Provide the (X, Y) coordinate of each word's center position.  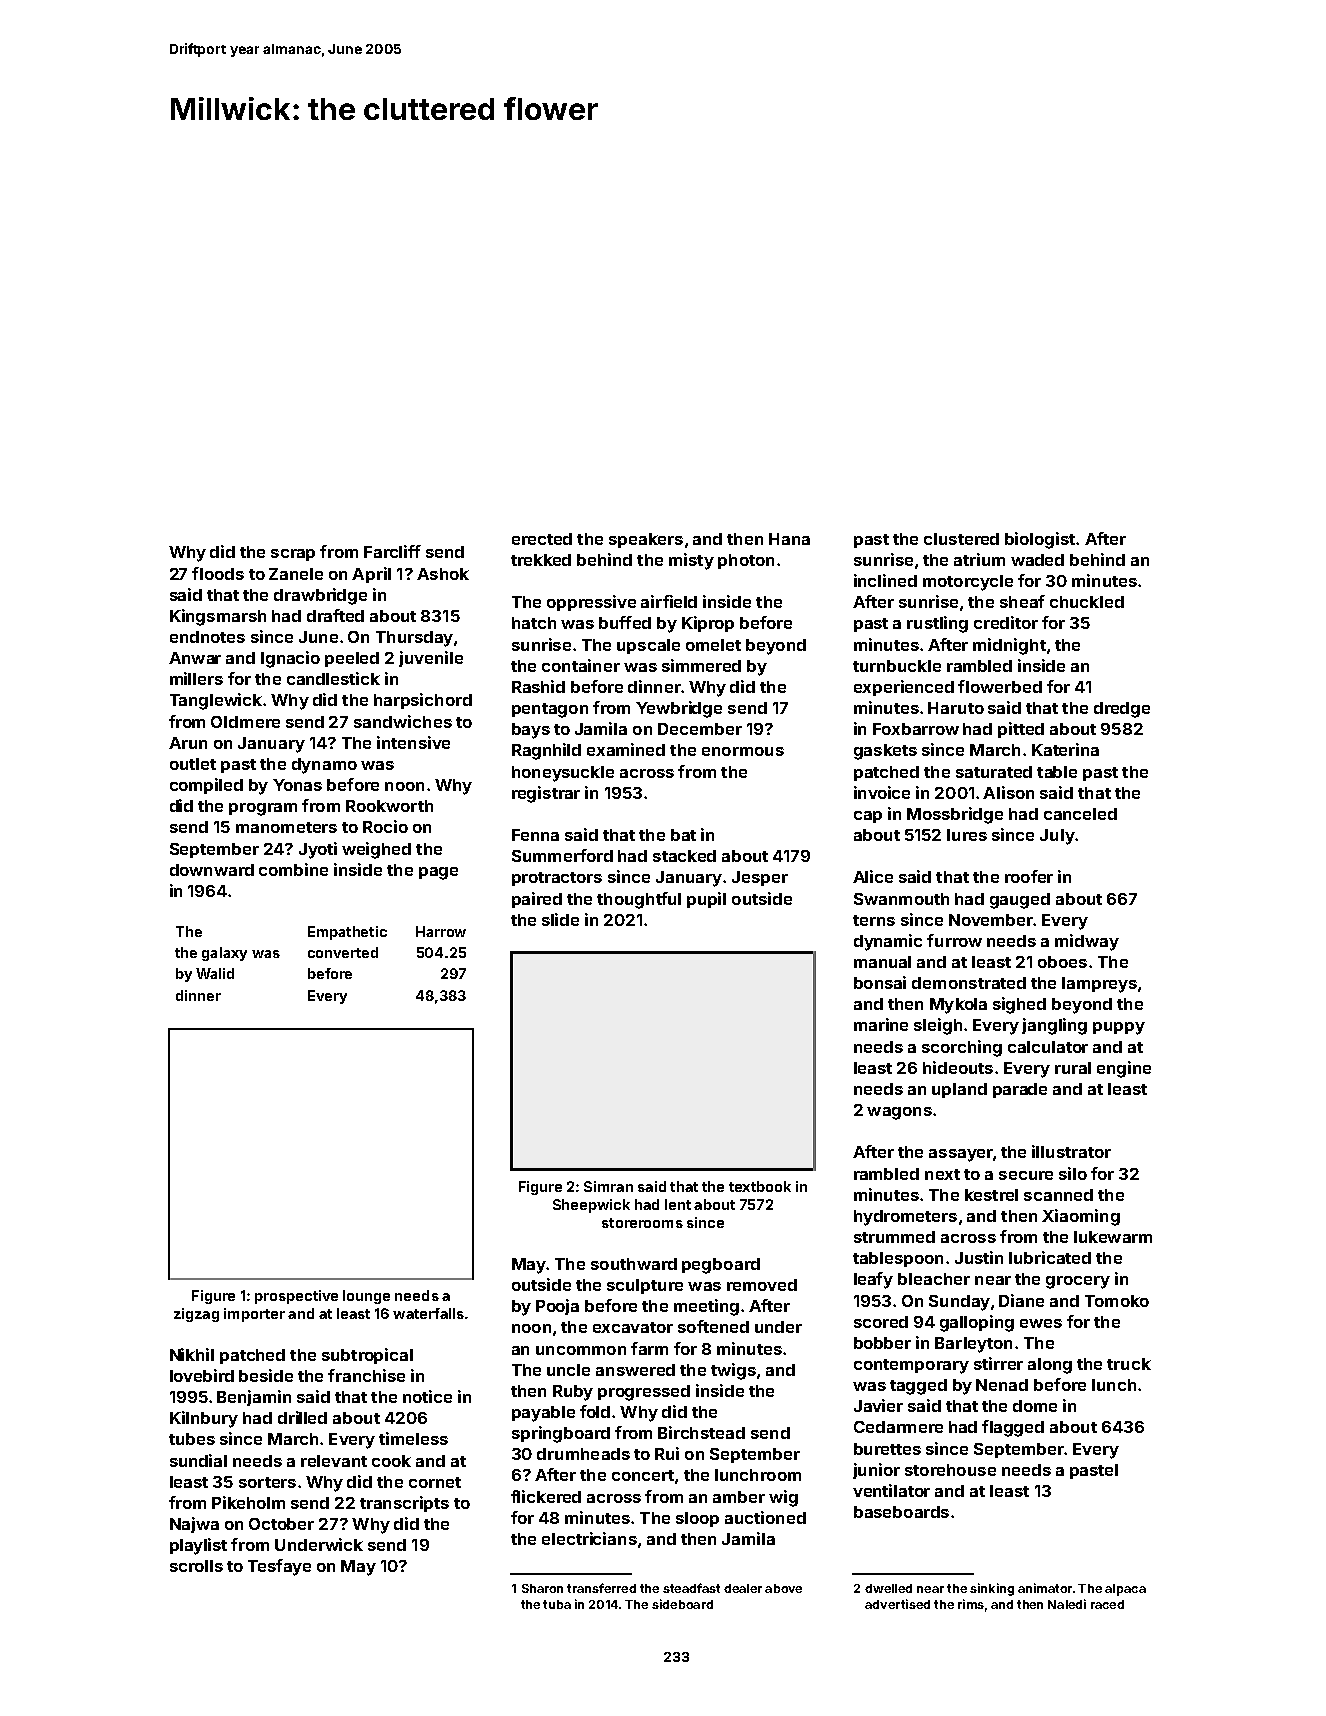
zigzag (196, 1315)
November (991, 920)
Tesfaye (279, 1567)
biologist (1040, 540)
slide (560, 919)
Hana (789, 539)
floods (218, 573)
